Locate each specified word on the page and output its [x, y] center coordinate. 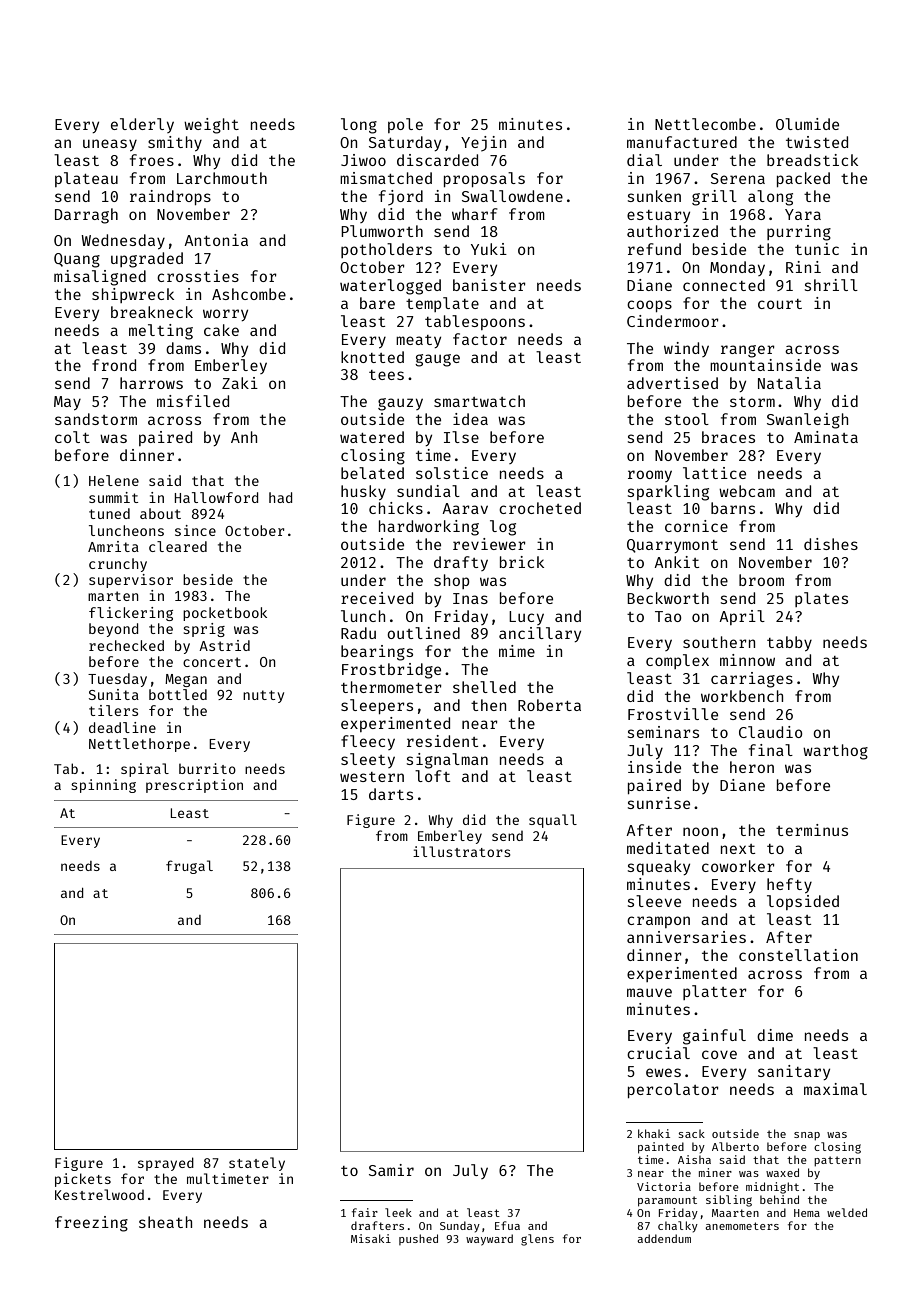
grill [714, 198]
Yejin [483, 144]
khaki [654, 1133]
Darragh [86, 216]
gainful [714, 1037]
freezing [91, 1224]
